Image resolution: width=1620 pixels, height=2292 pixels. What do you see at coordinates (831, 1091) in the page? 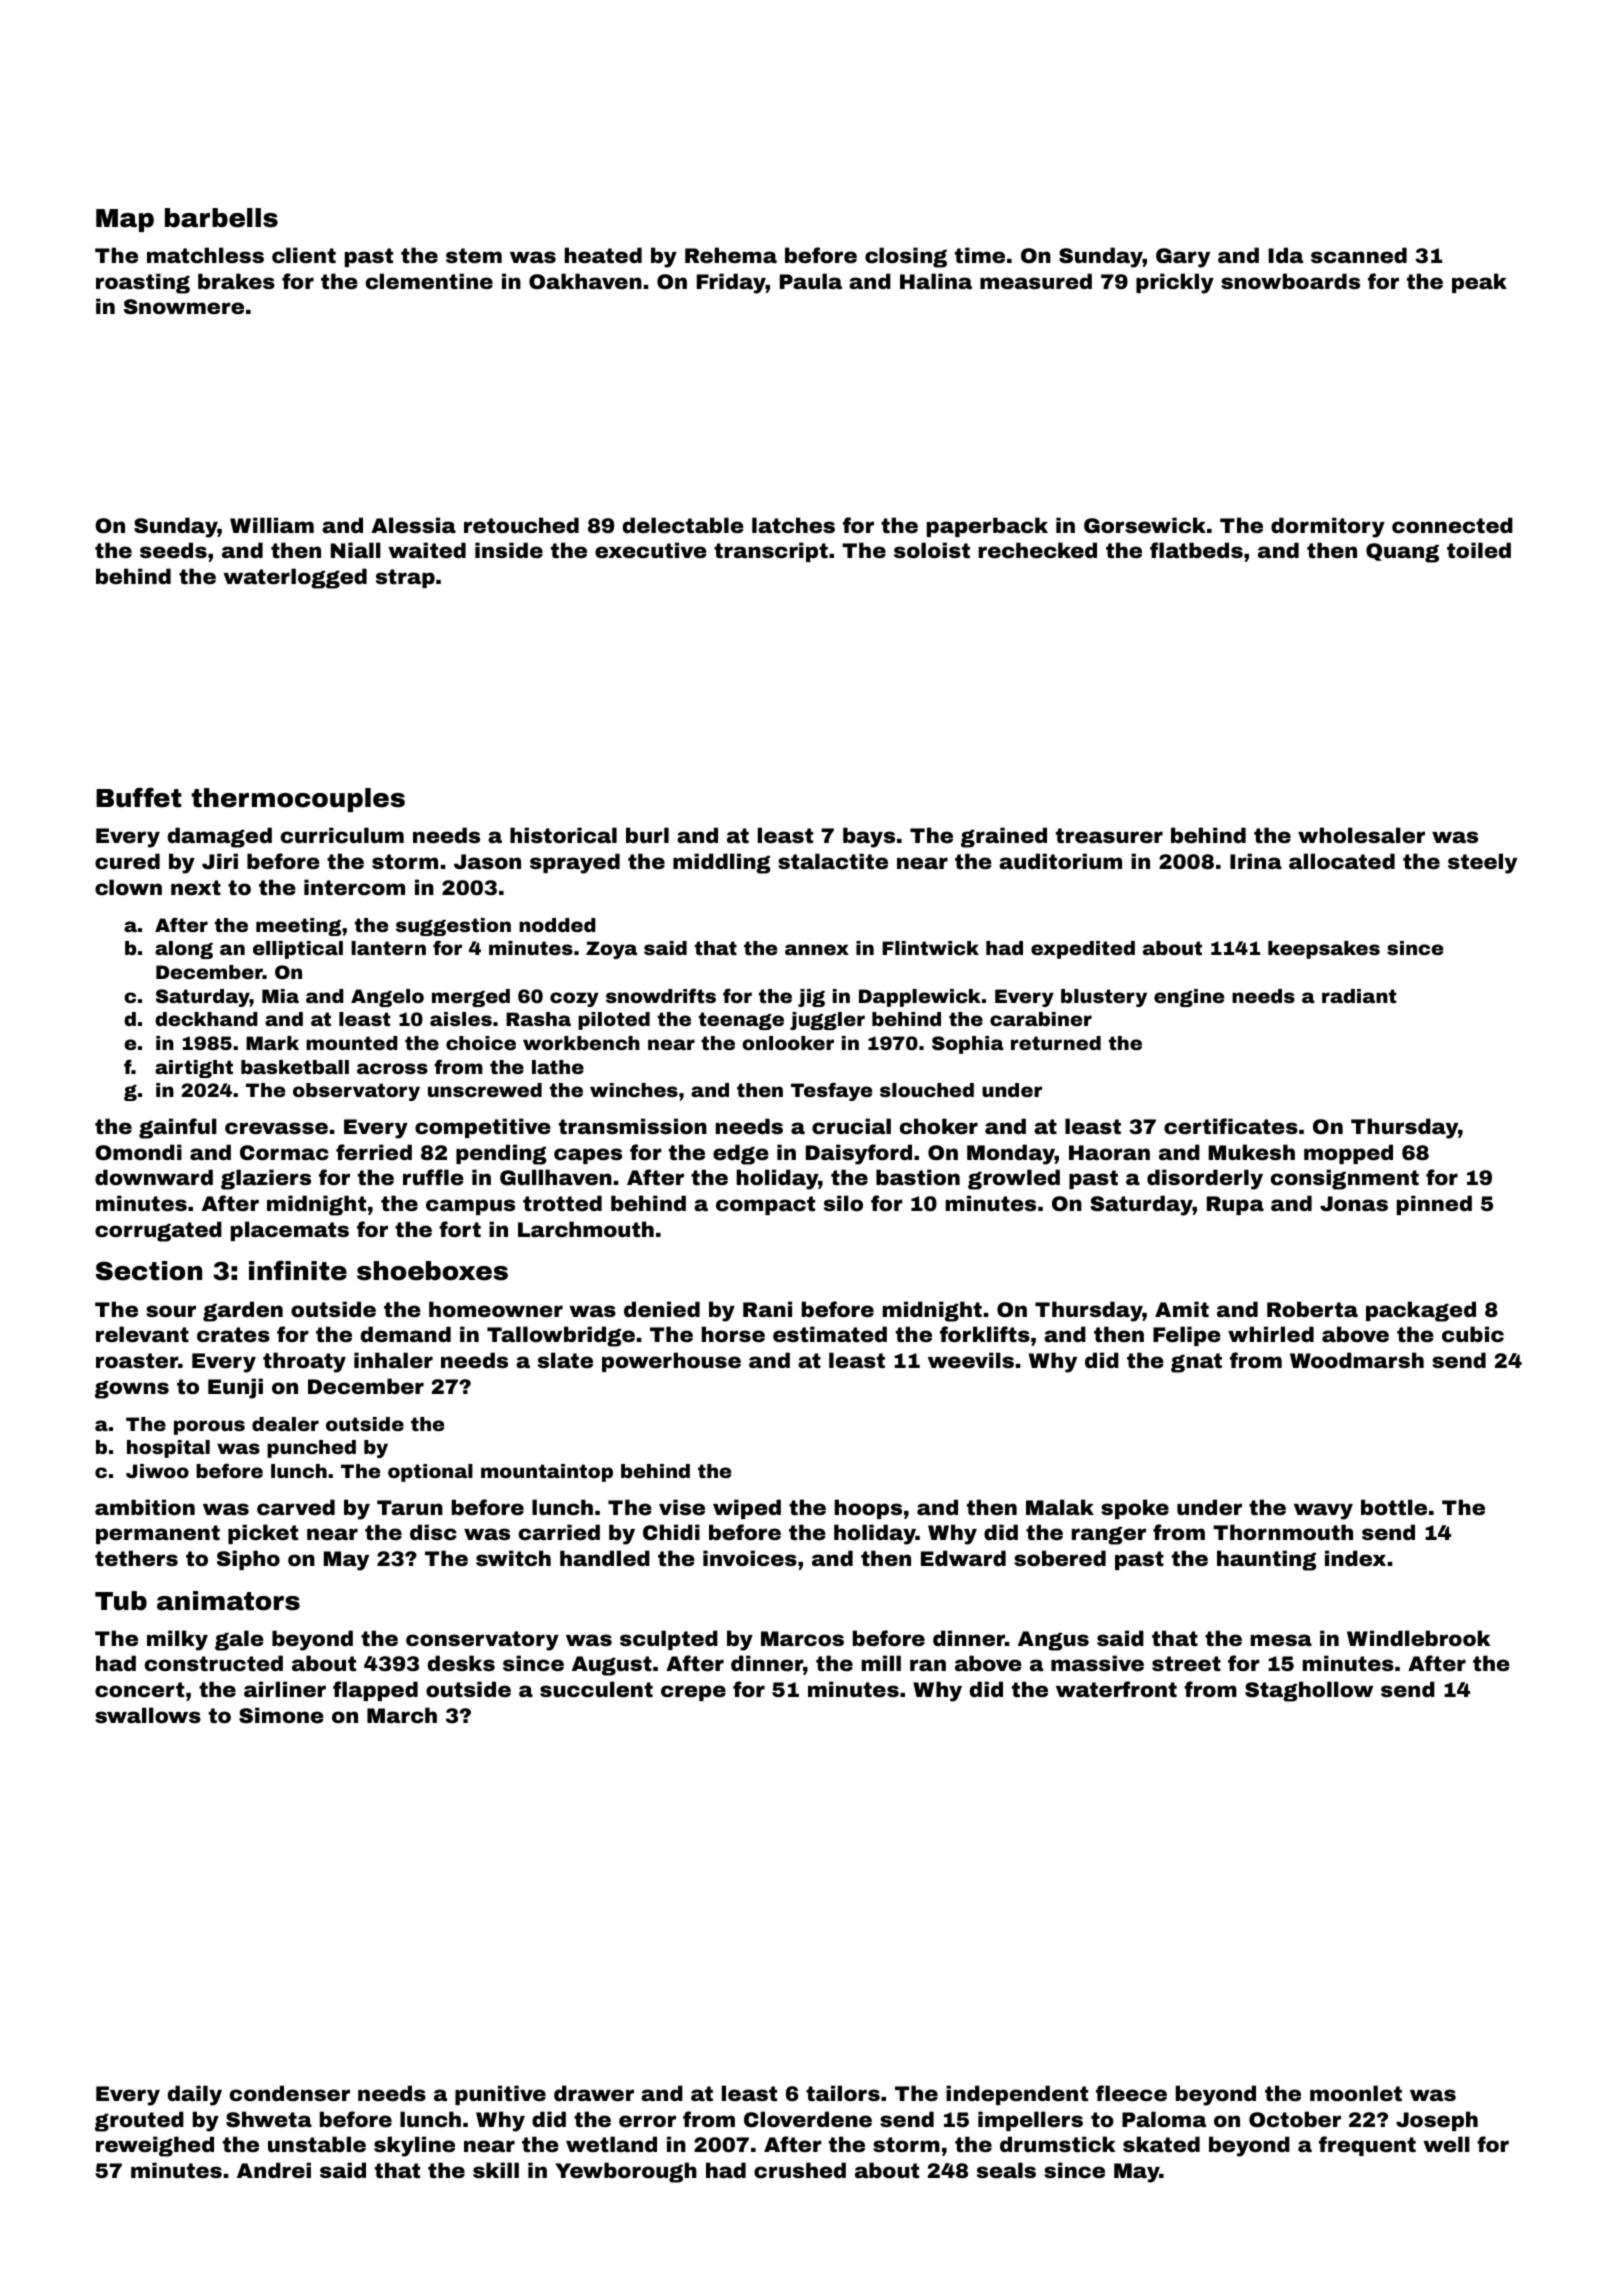
I see `Tesfaye` at bounding box center [831, 1091].
